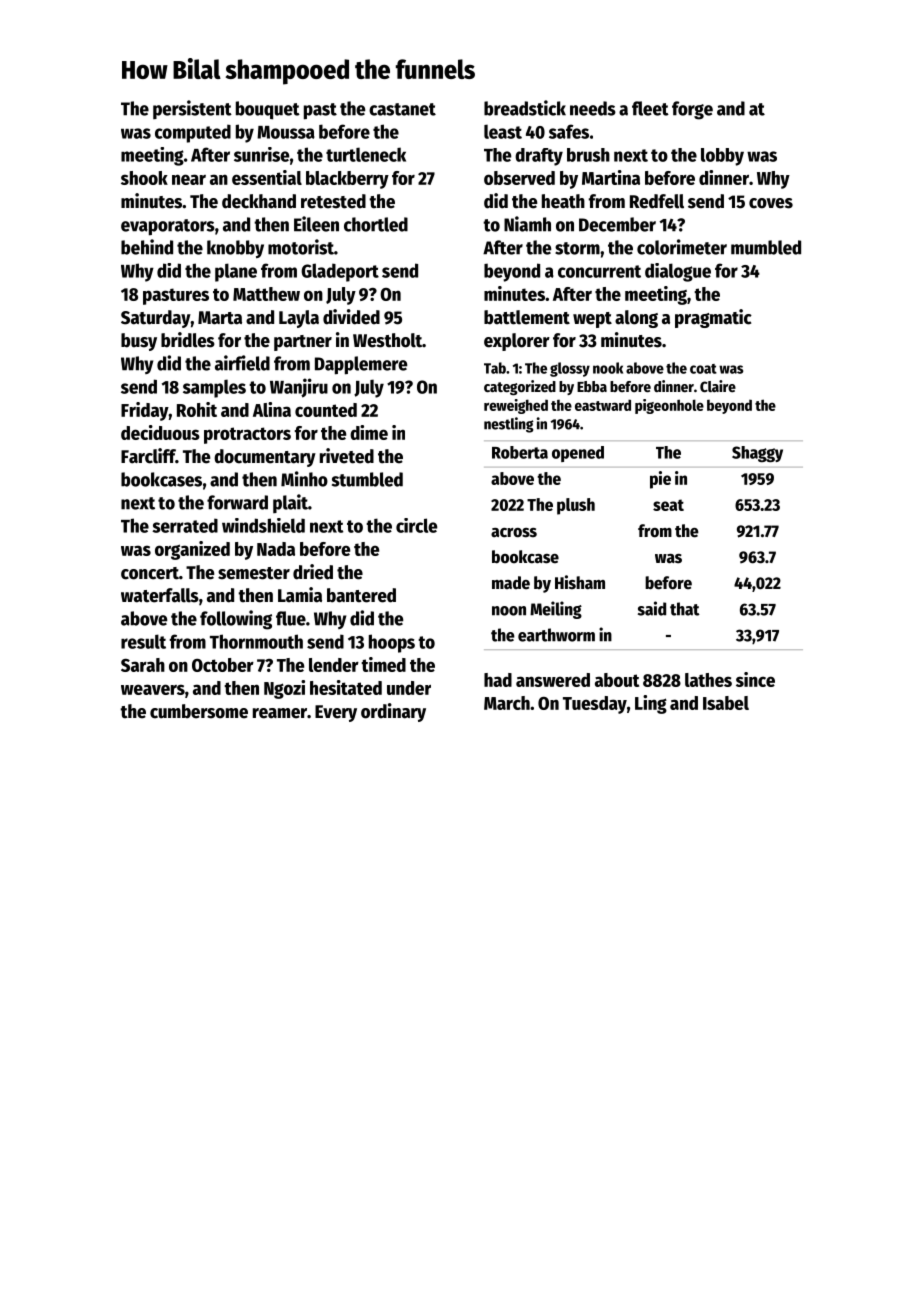  I want to click on reweighed, so click(516, 406).
